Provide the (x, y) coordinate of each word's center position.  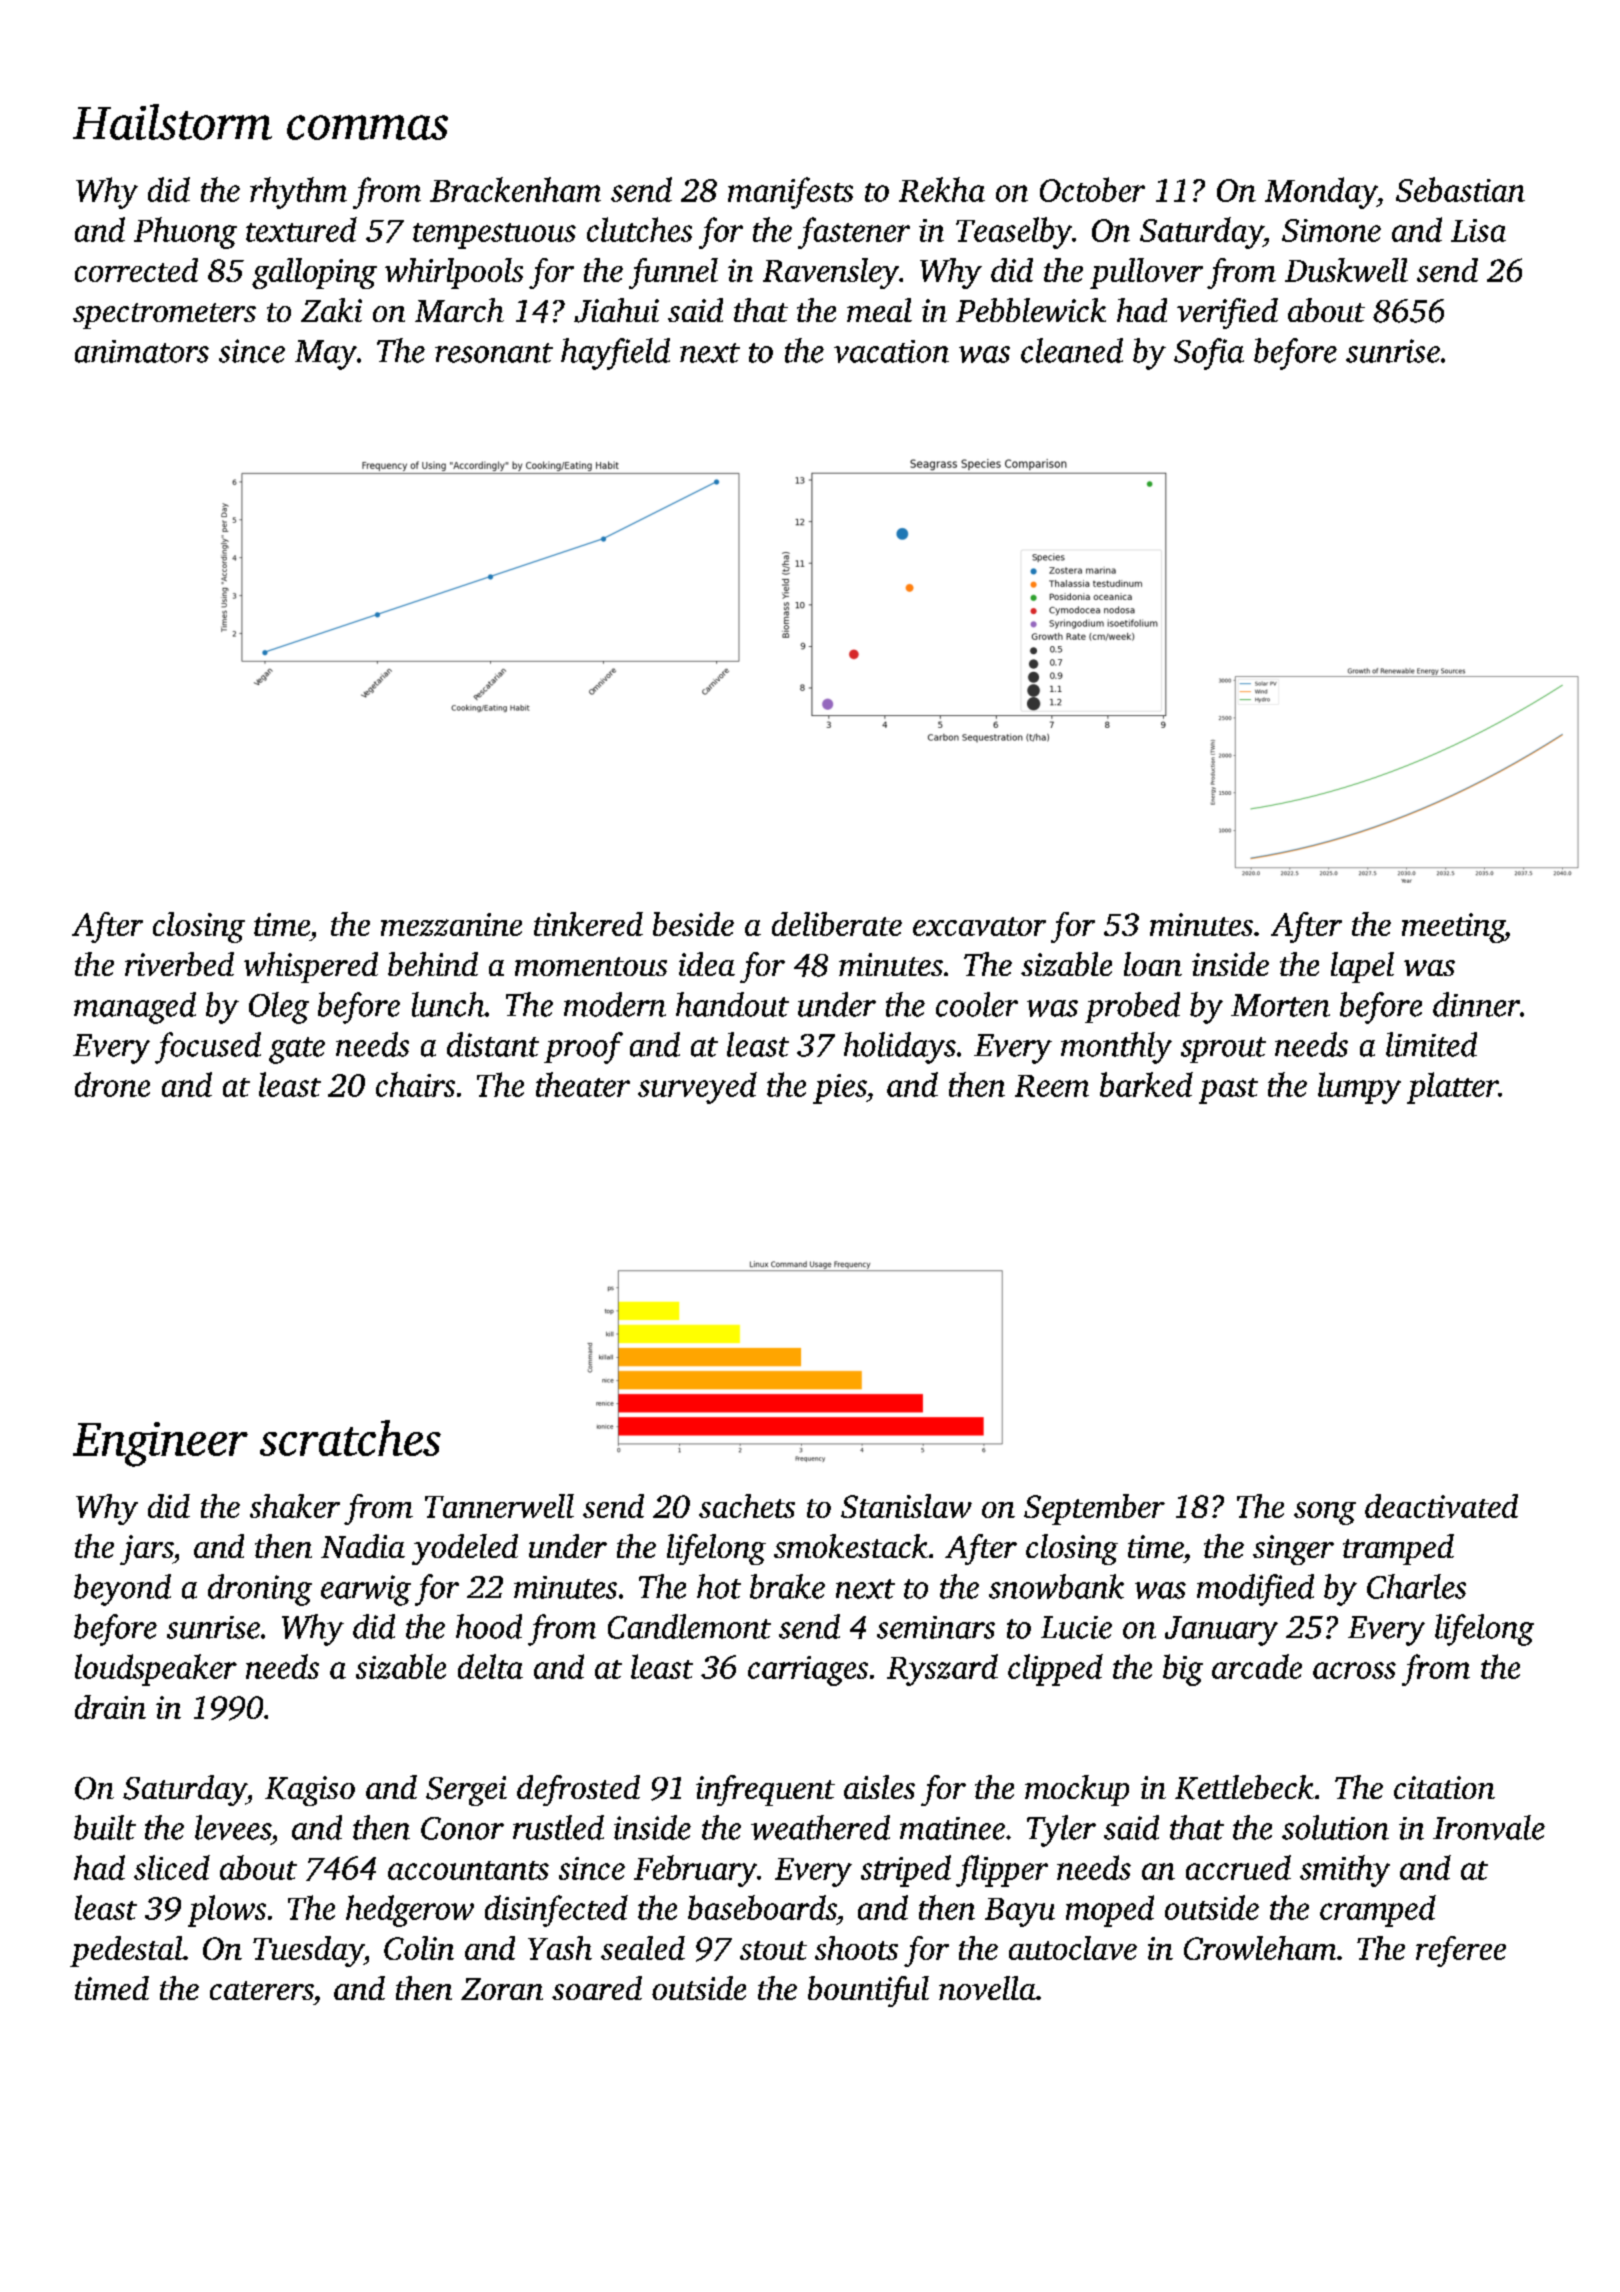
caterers (261, 1990)
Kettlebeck (1244, 1787)
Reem (1052, 1086)
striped (906, 1871)
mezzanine (451, 924)
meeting (1453, 928)
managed (135, 1008)
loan (1153, 964)
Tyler (1061, 1831)
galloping (314, 273)
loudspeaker (156, 1670)
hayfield (615, 354)
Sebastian (1460, 189)
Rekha (942, 189)
